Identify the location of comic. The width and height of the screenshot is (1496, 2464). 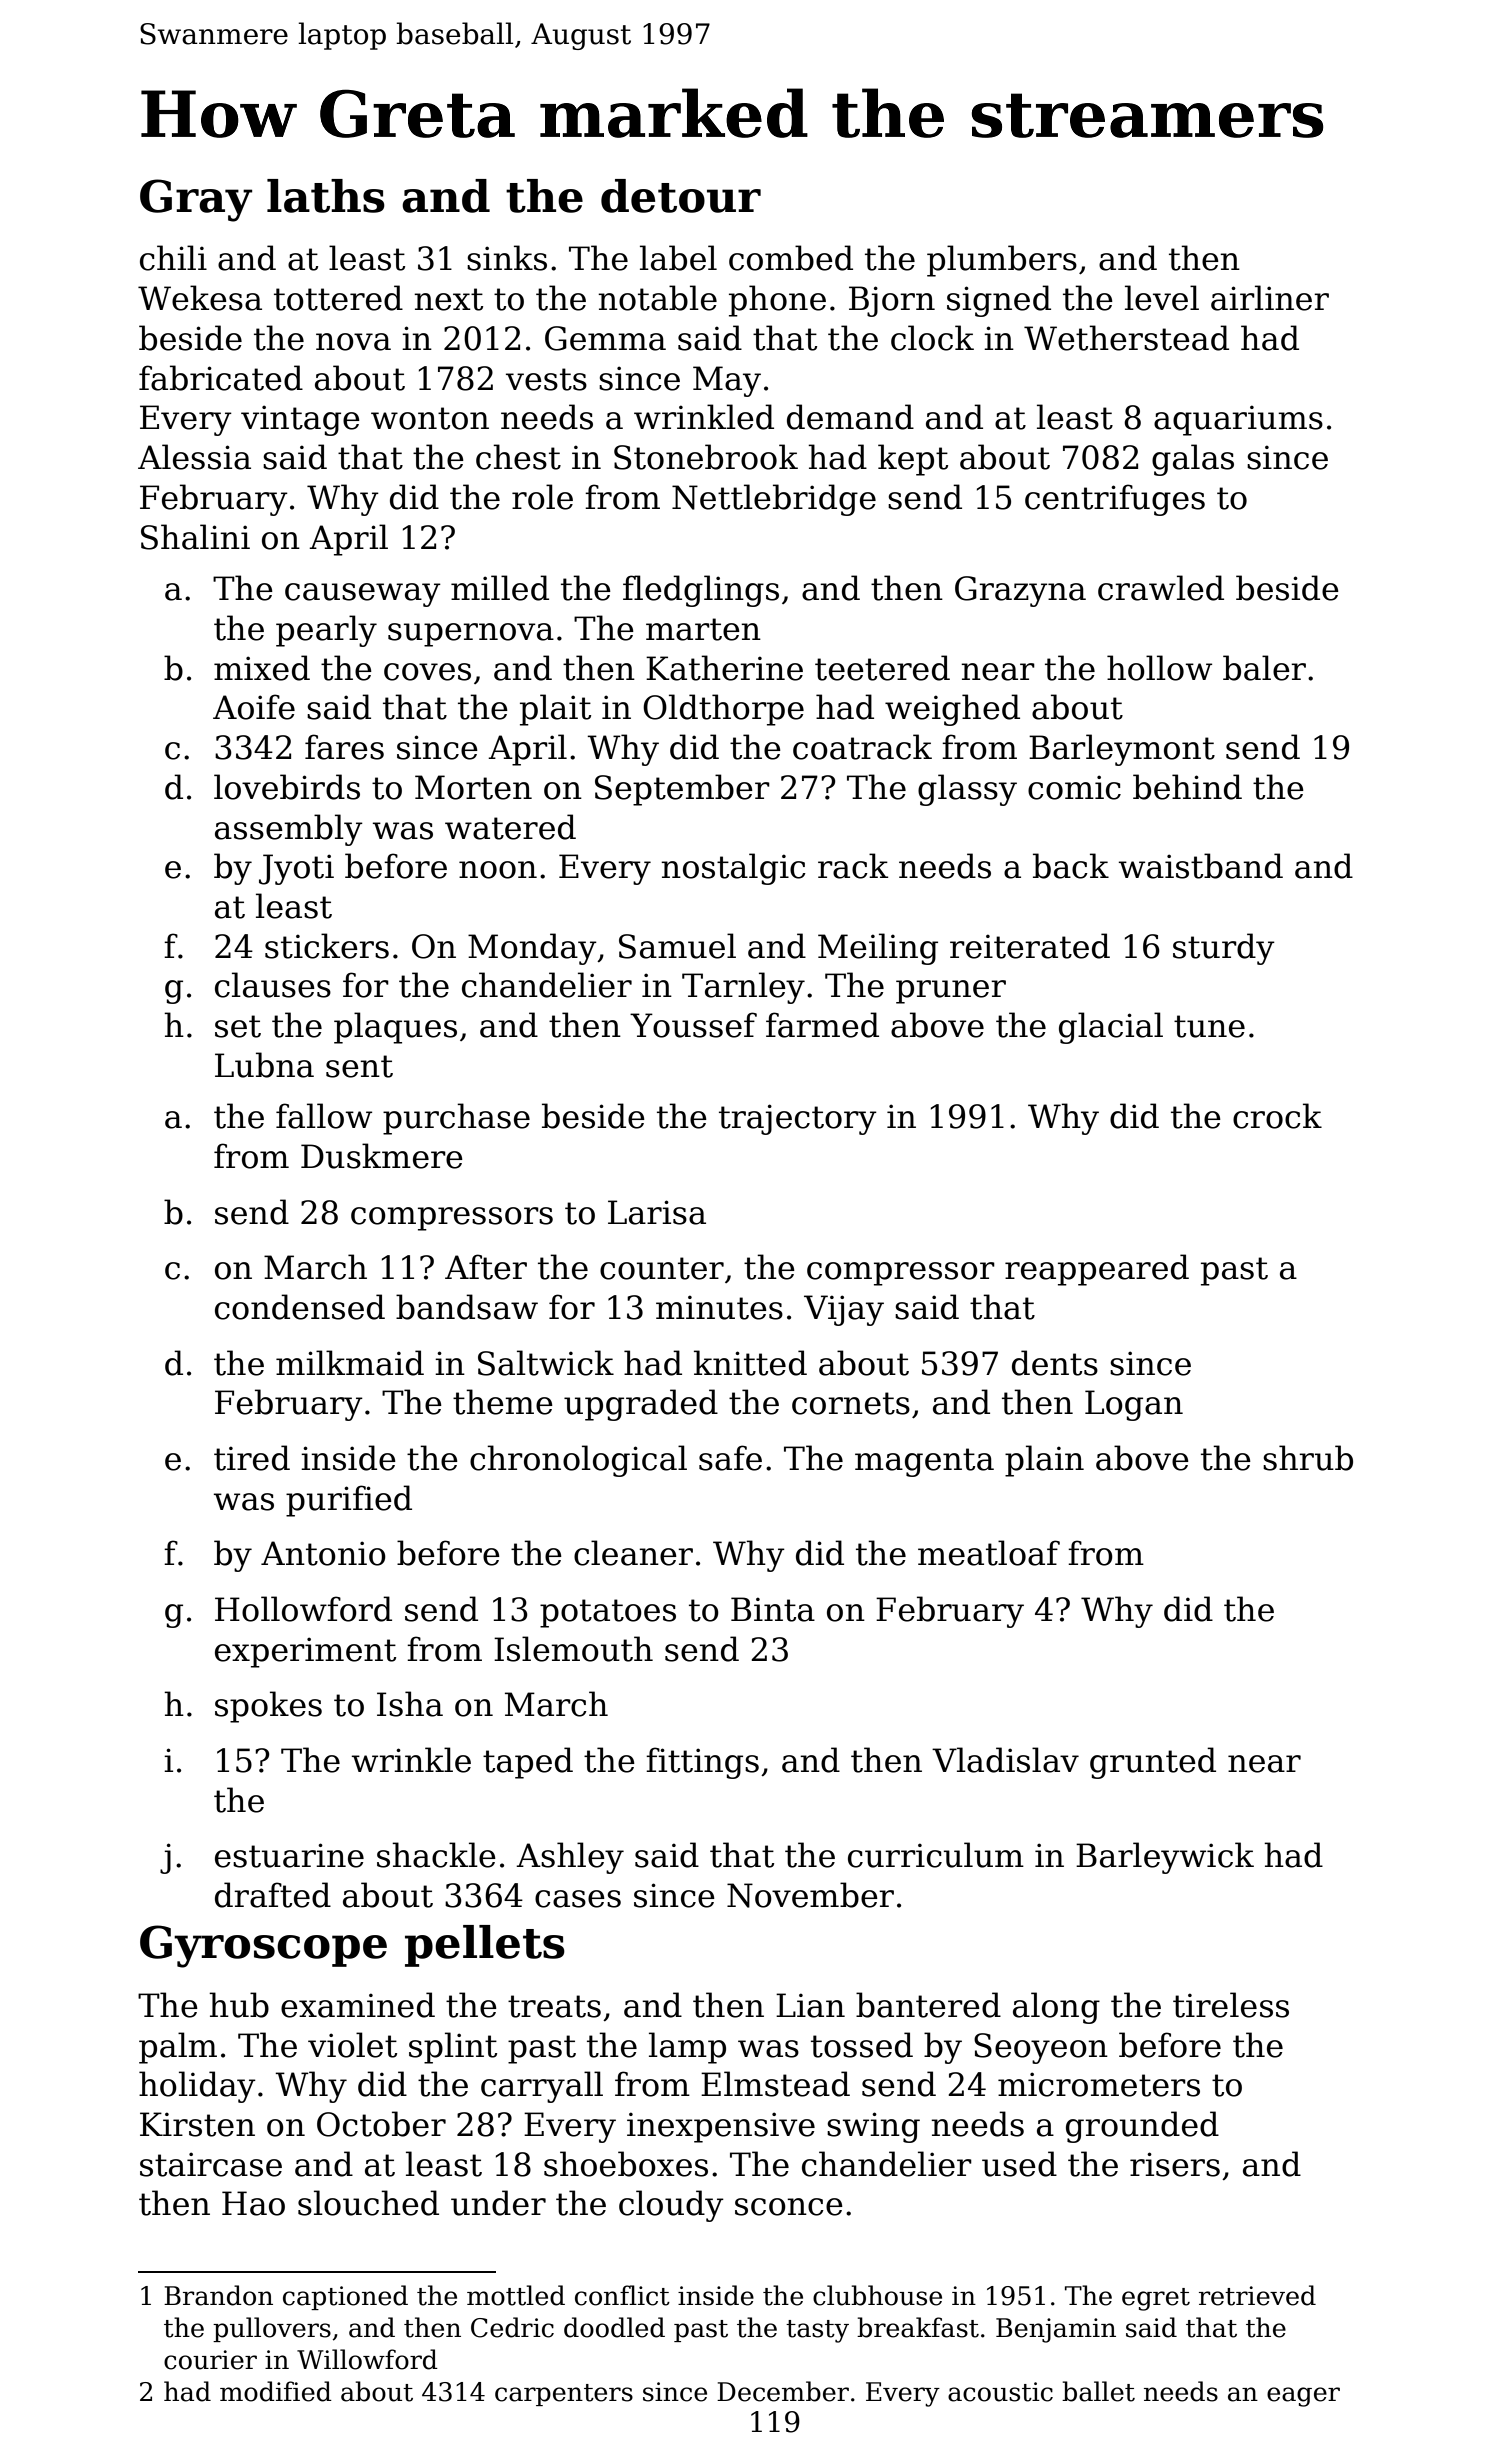
(1074, 787).
